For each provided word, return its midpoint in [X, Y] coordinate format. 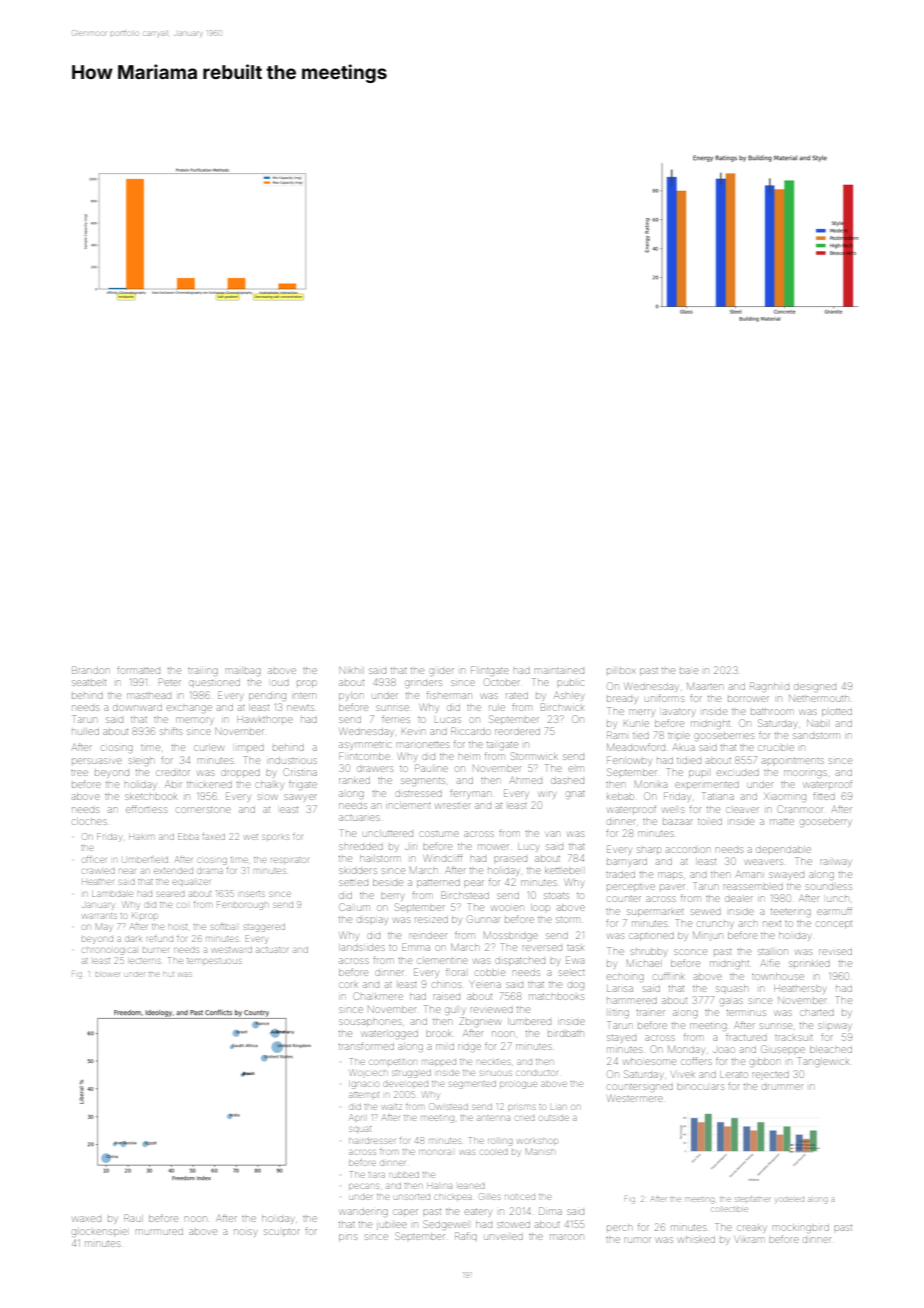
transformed [366, 1046]
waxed [87, 1219]
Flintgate [490, 671]
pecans [364, 1186]
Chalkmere [378, 996]
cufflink [669, 976]
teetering [791, 912]
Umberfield [145, 860]
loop [540, 907]
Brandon [90, 670]
